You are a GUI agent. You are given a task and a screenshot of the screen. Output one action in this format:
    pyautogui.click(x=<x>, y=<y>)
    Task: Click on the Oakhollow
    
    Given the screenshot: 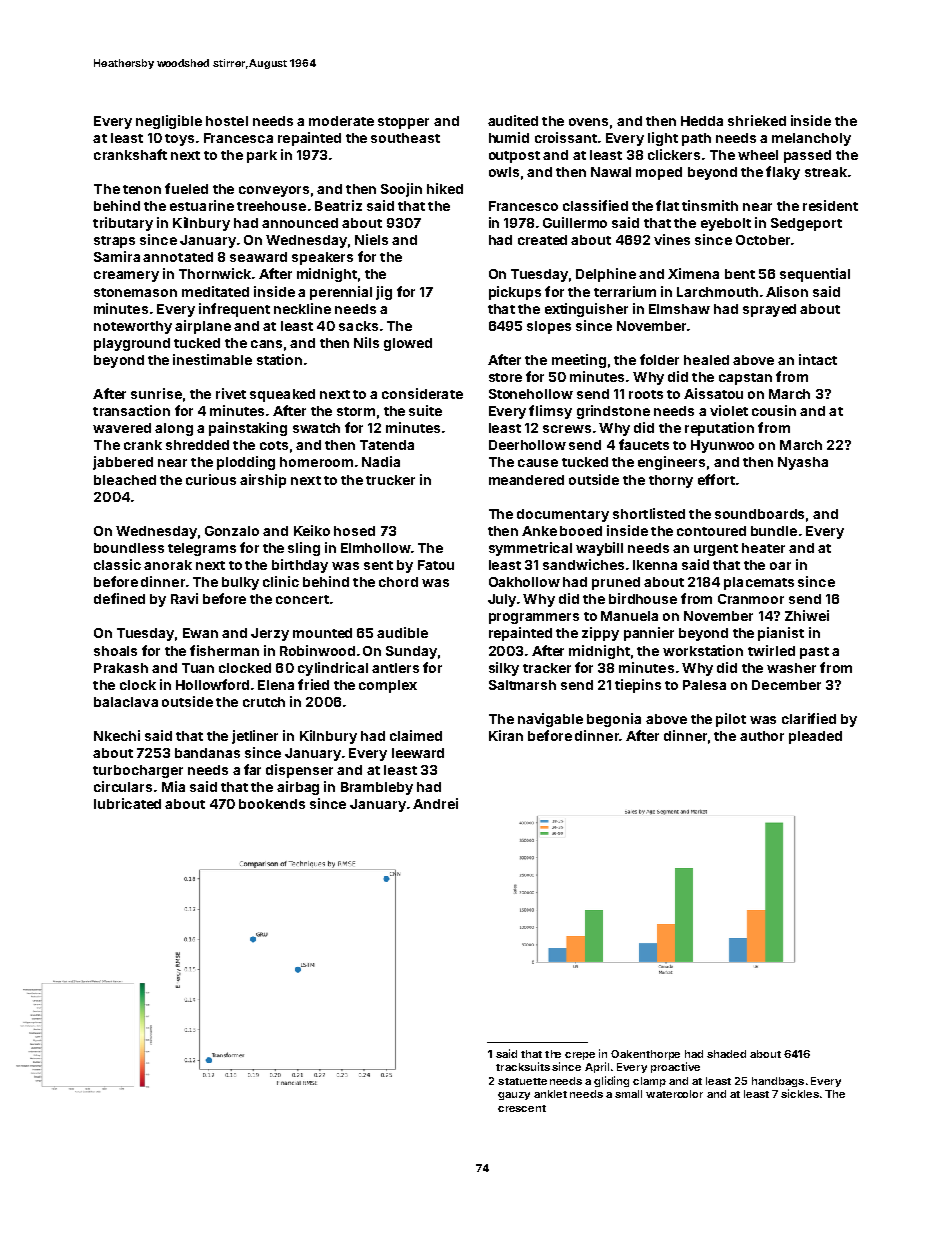 What is the action you would take?
    pyautogui.click(x=524, y=582)
